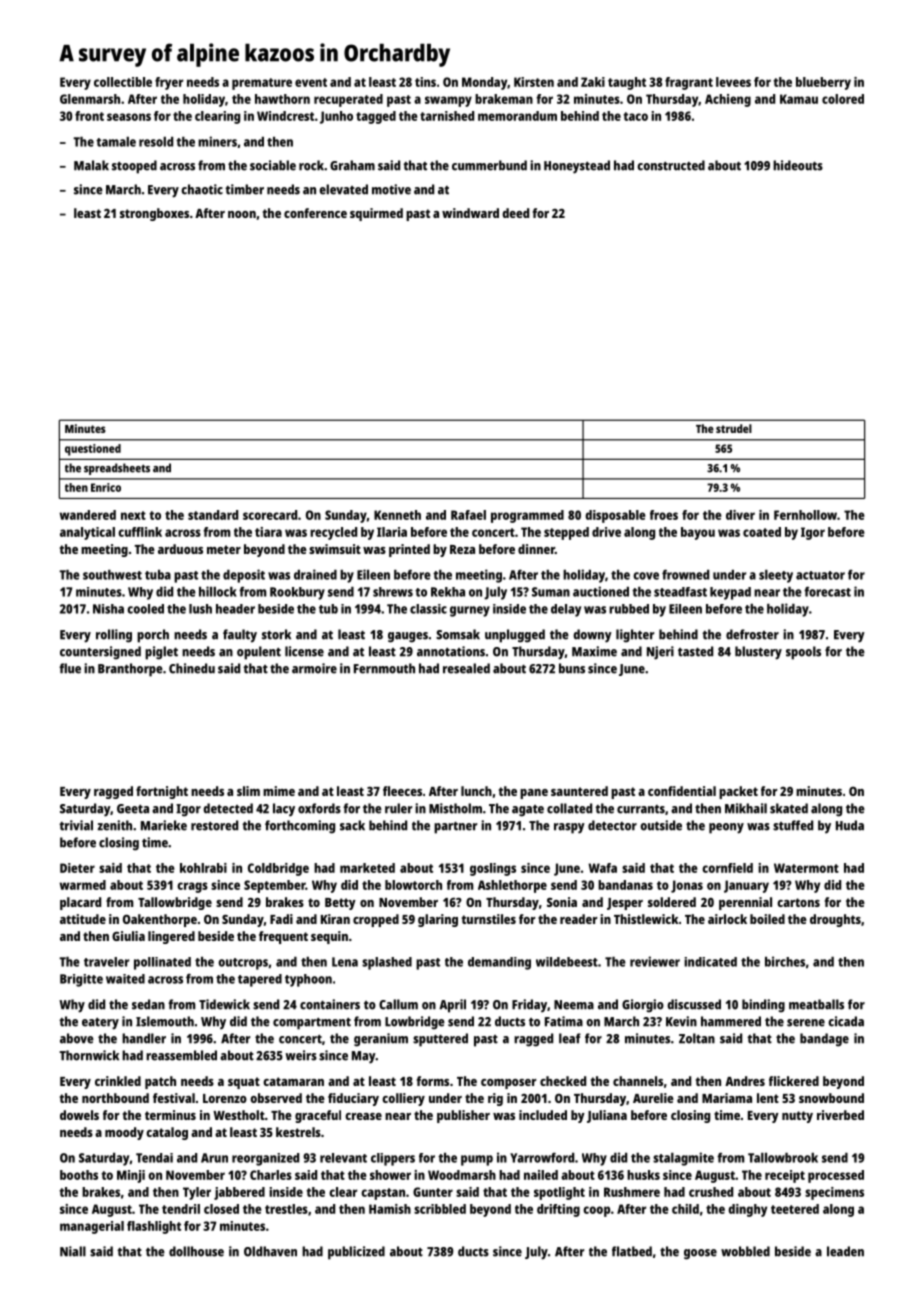 This screenshot has height=1308, width=924. What do you see at coordinates (740, 515) in the screenshot?
I see `diver` at bounding box center [740, 515].
